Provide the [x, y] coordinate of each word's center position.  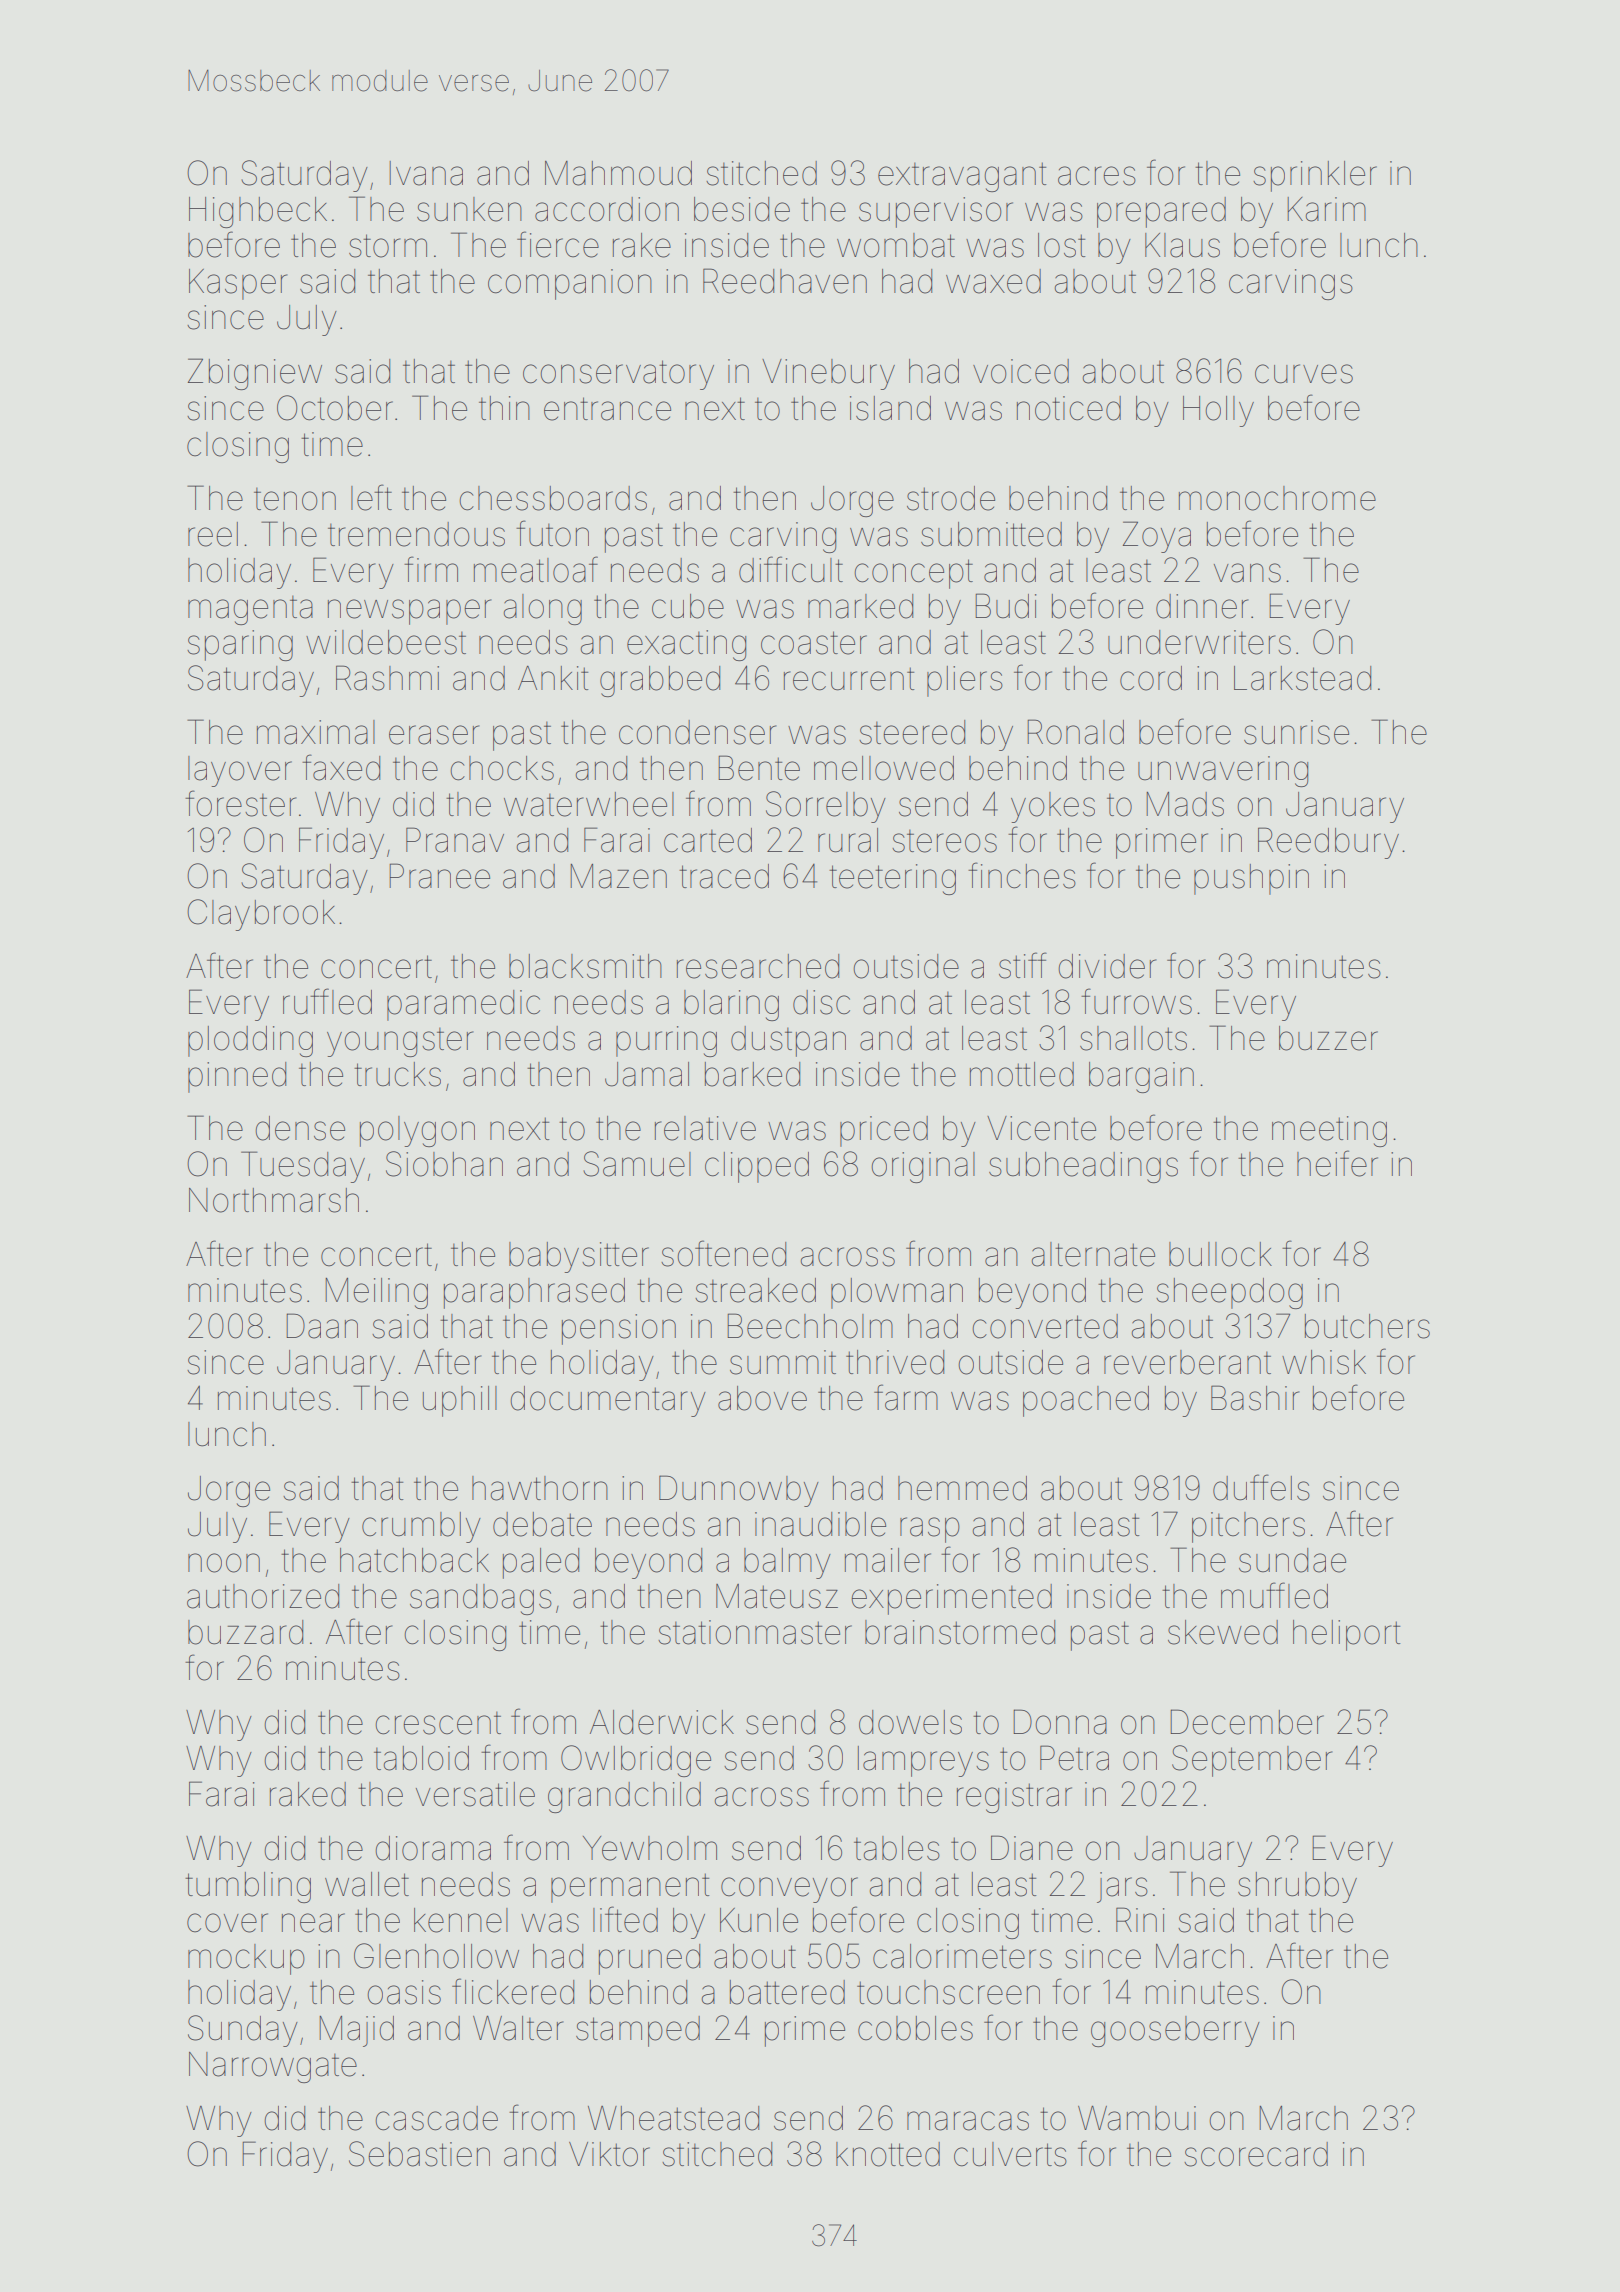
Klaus [1182, 245]
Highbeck [258, 212]
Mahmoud [618, 173]
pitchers [1248, 1527]
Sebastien [419, 2154]
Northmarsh [274, 1200]
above [762, 1398]
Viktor [609, 2154]
